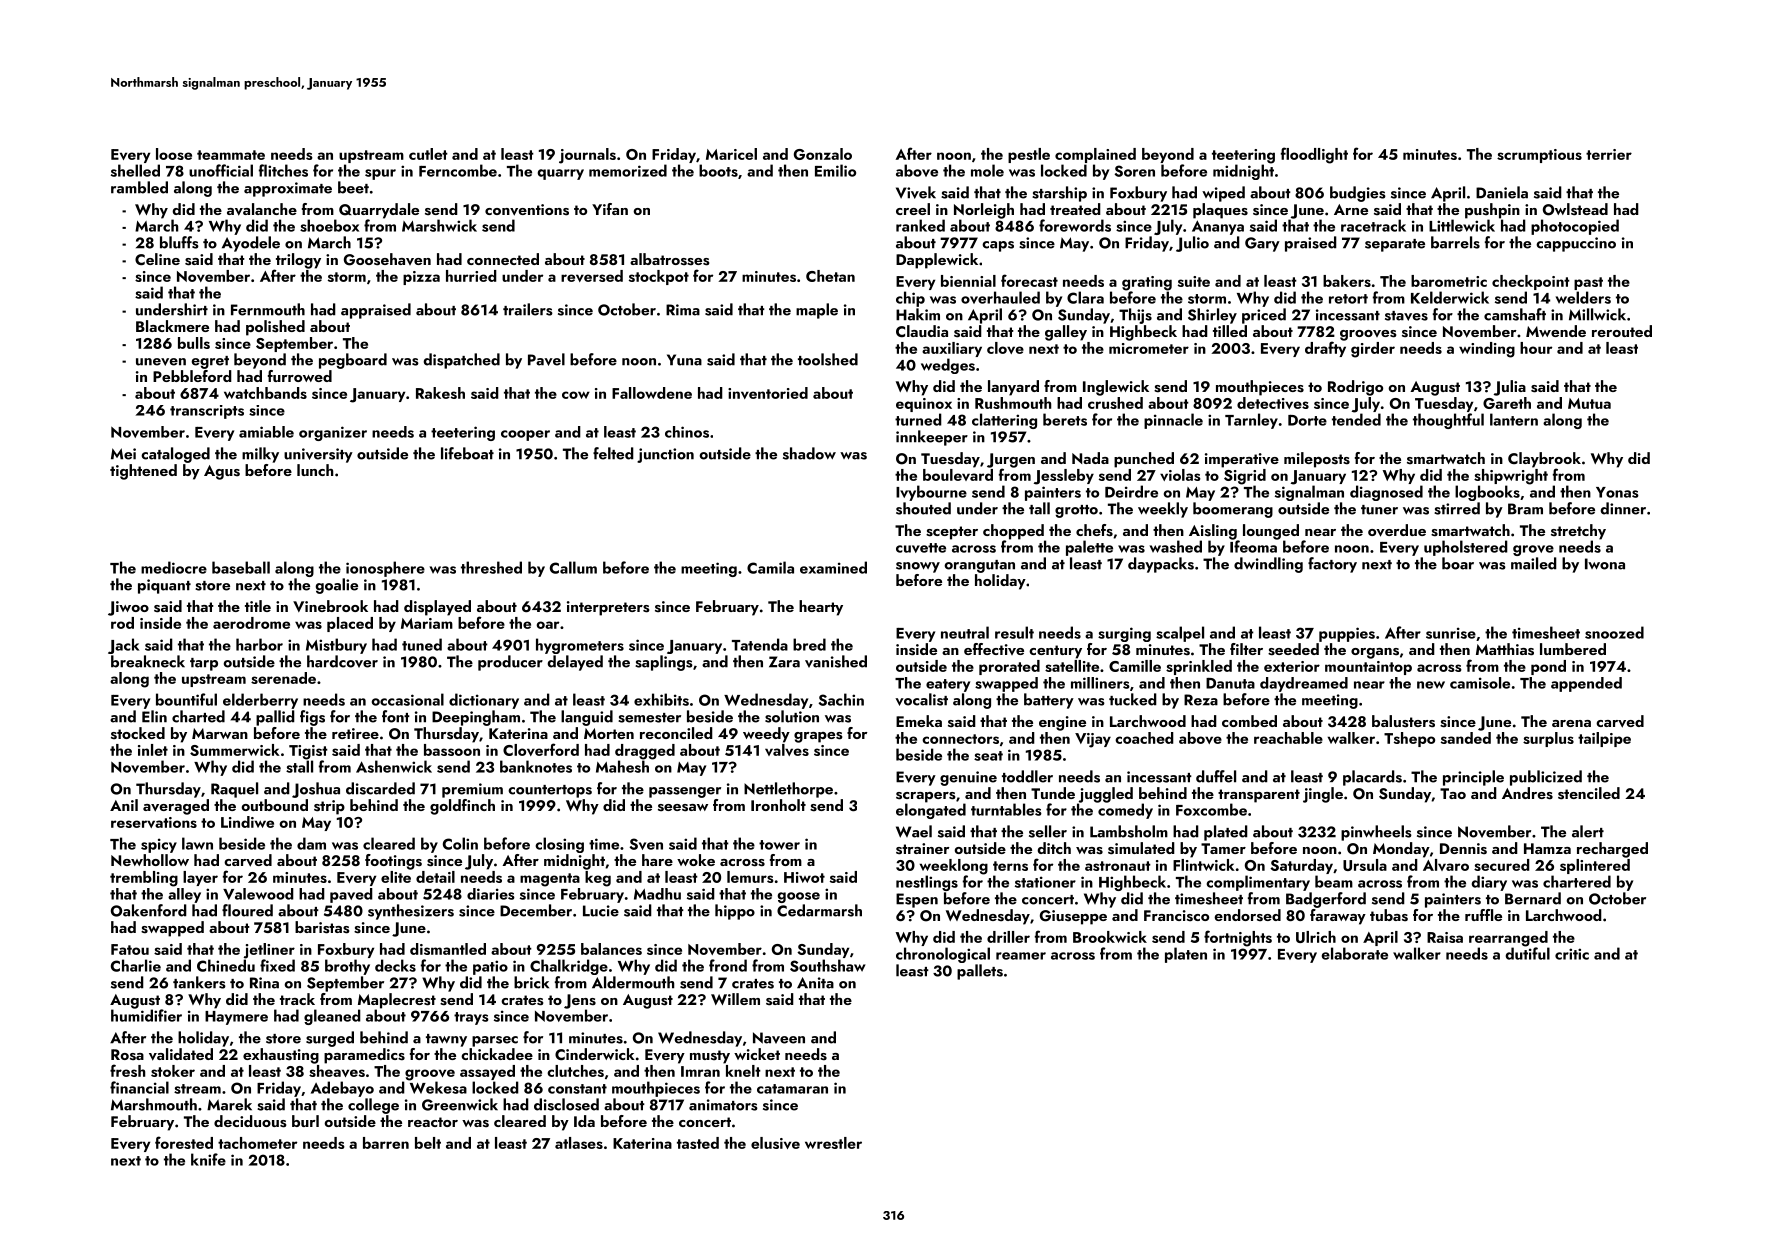 This screenshot has height=1248, width=1765. What do you see at coordinates (458, 170) in the screenshot?
I see `Ferncombe` at bounding box center [458, 170].
